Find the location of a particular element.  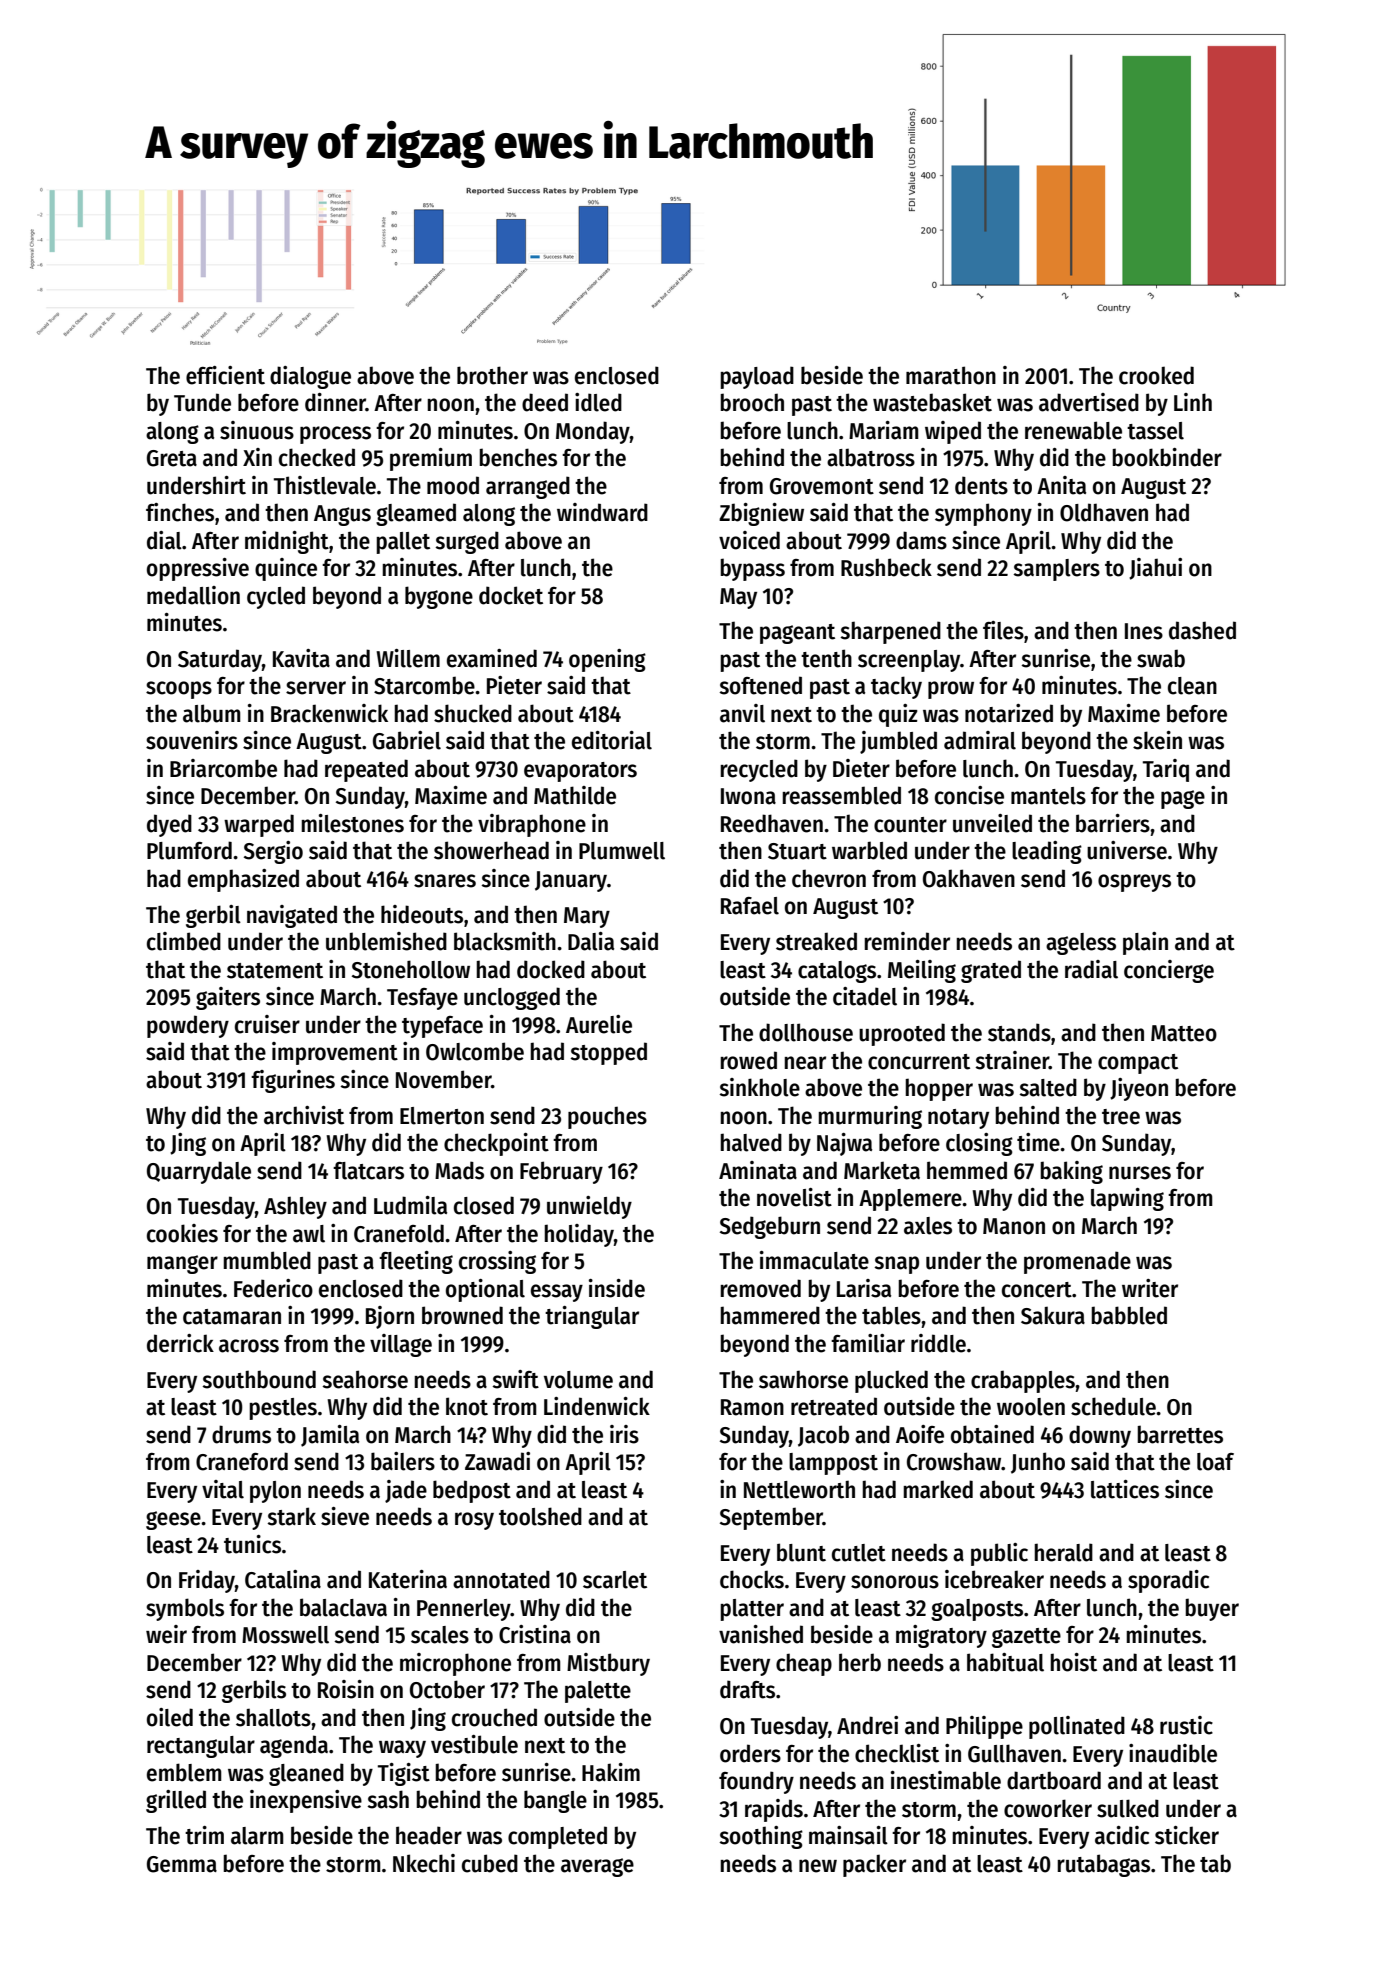

Nkechi is located at coordinates (424, 1863).
